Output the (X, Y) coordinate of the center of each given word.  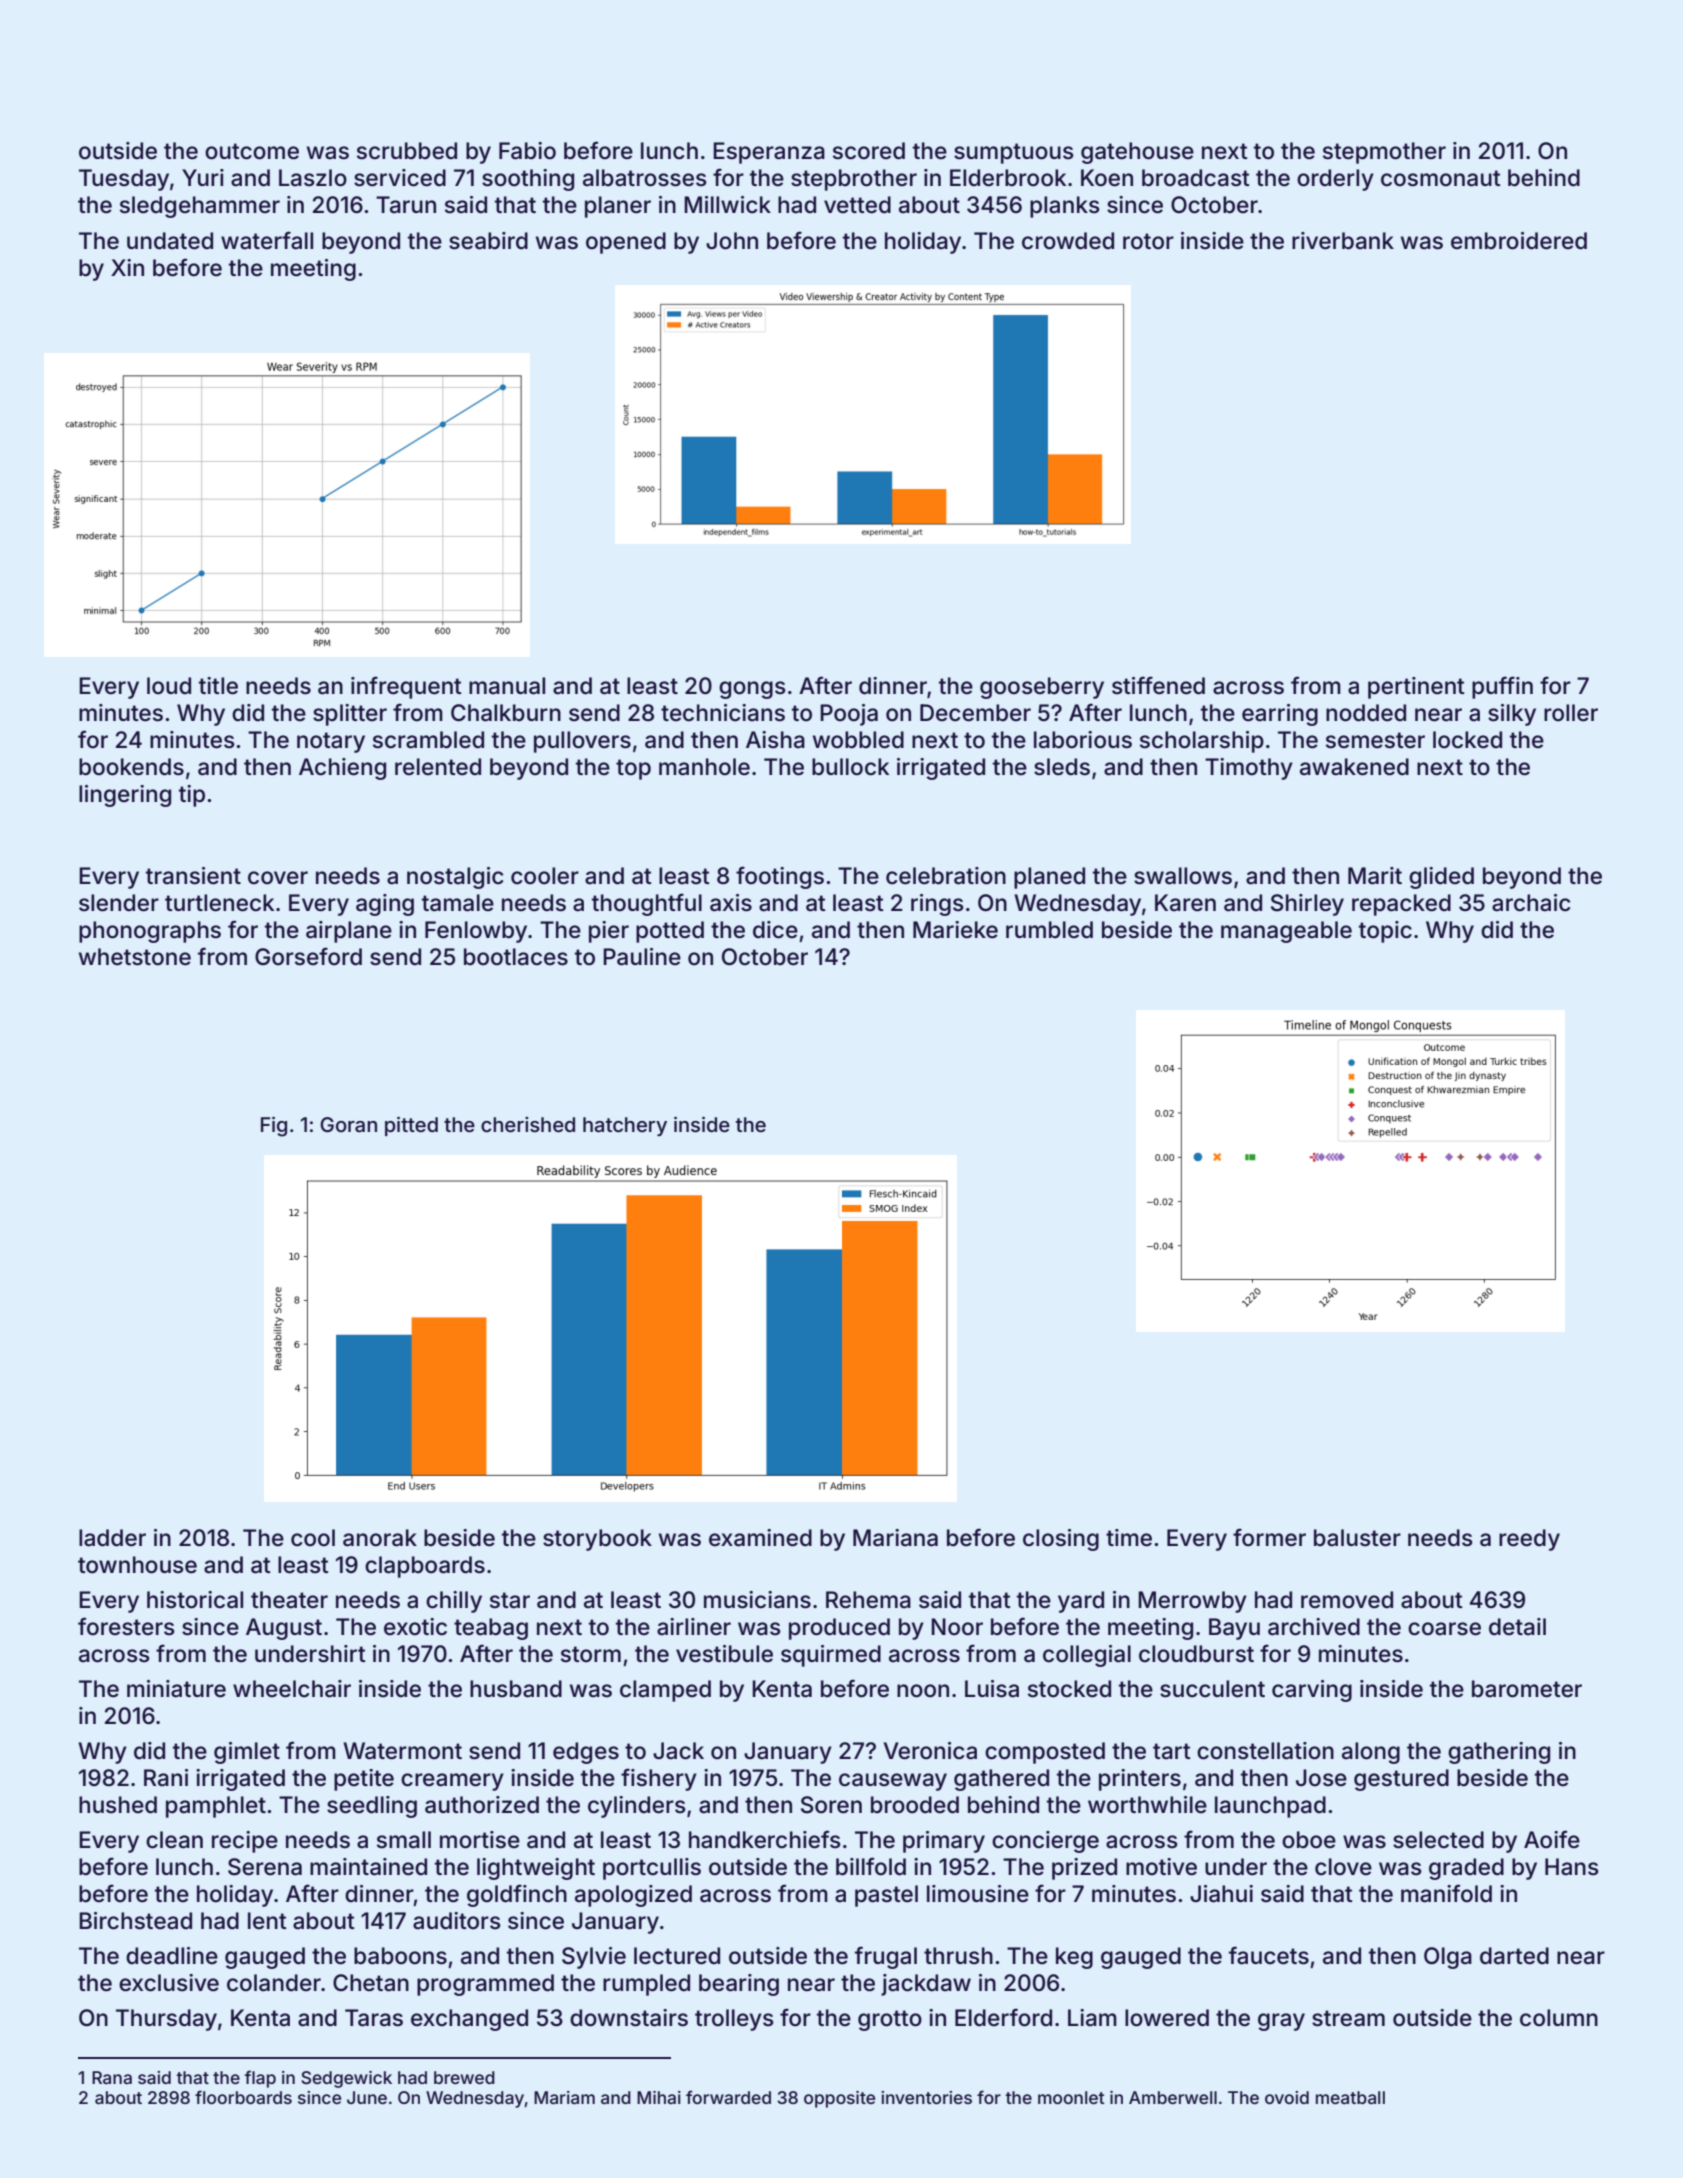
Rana (112, 2077)
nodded (1366, 713)
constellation (1265, 1751)
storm (591, 1654)
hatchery (625, 1126)
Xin (127, 267)
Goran (348, 1124)
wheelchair (292, 1689)
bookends (131, 767)
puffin (1502, 687)
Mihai (659, 2097)
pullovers (582, 742)
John (732, 241)
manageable (1286, 932)
